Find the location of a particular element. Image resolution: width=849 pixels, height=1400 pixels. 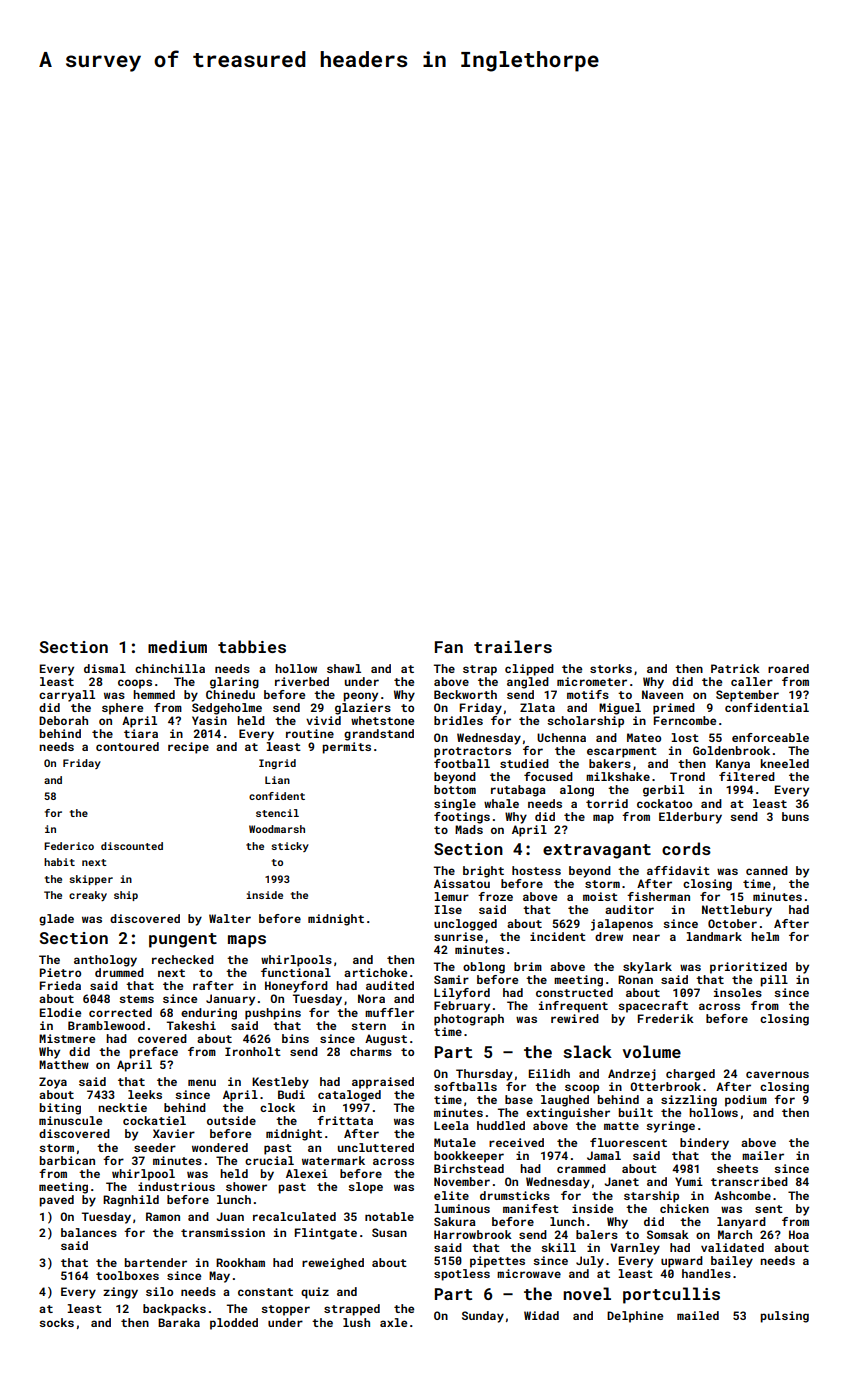

Trond is located at coordinates (687, 776).
